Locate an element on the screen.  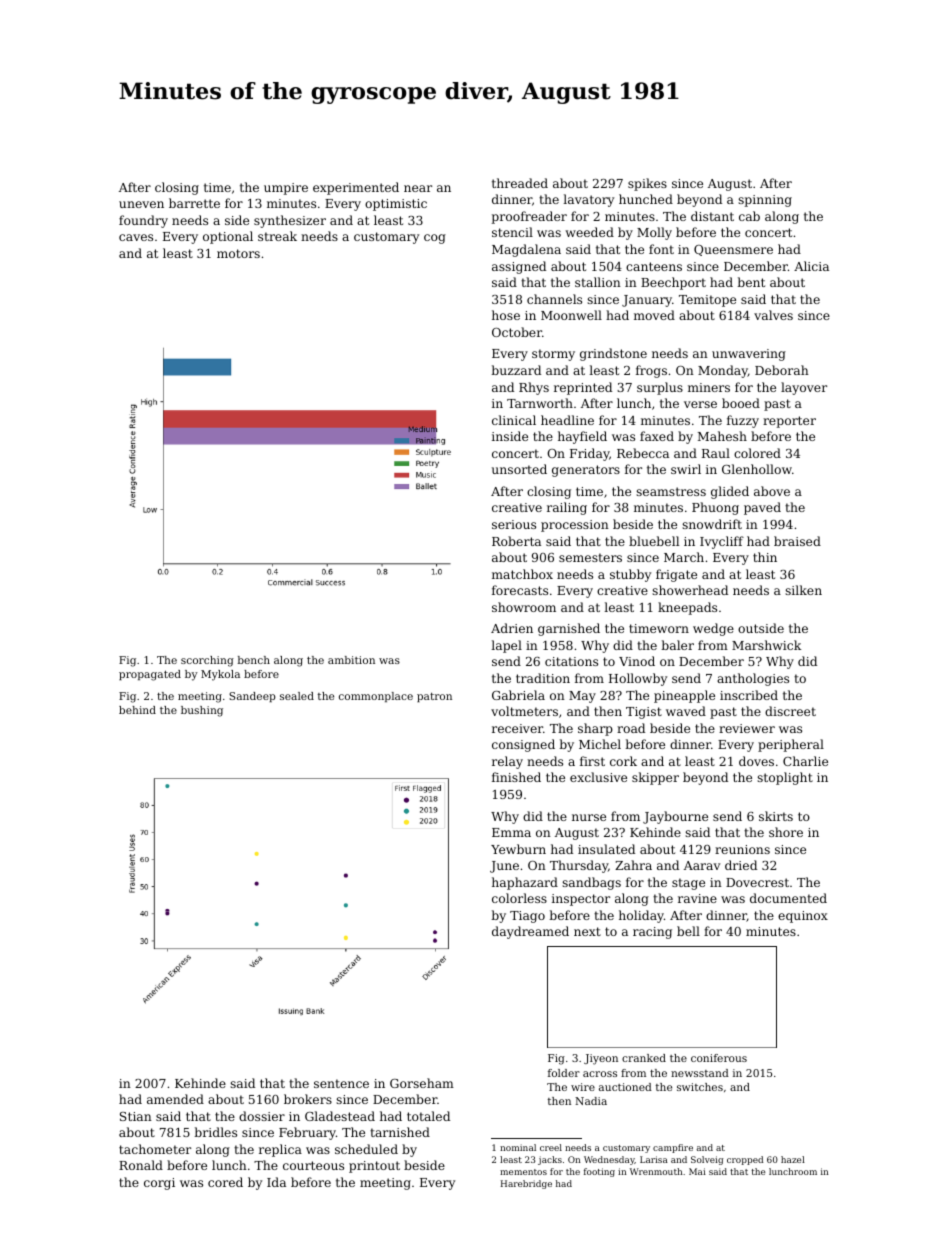
near is located at coordinates (418, 188).
